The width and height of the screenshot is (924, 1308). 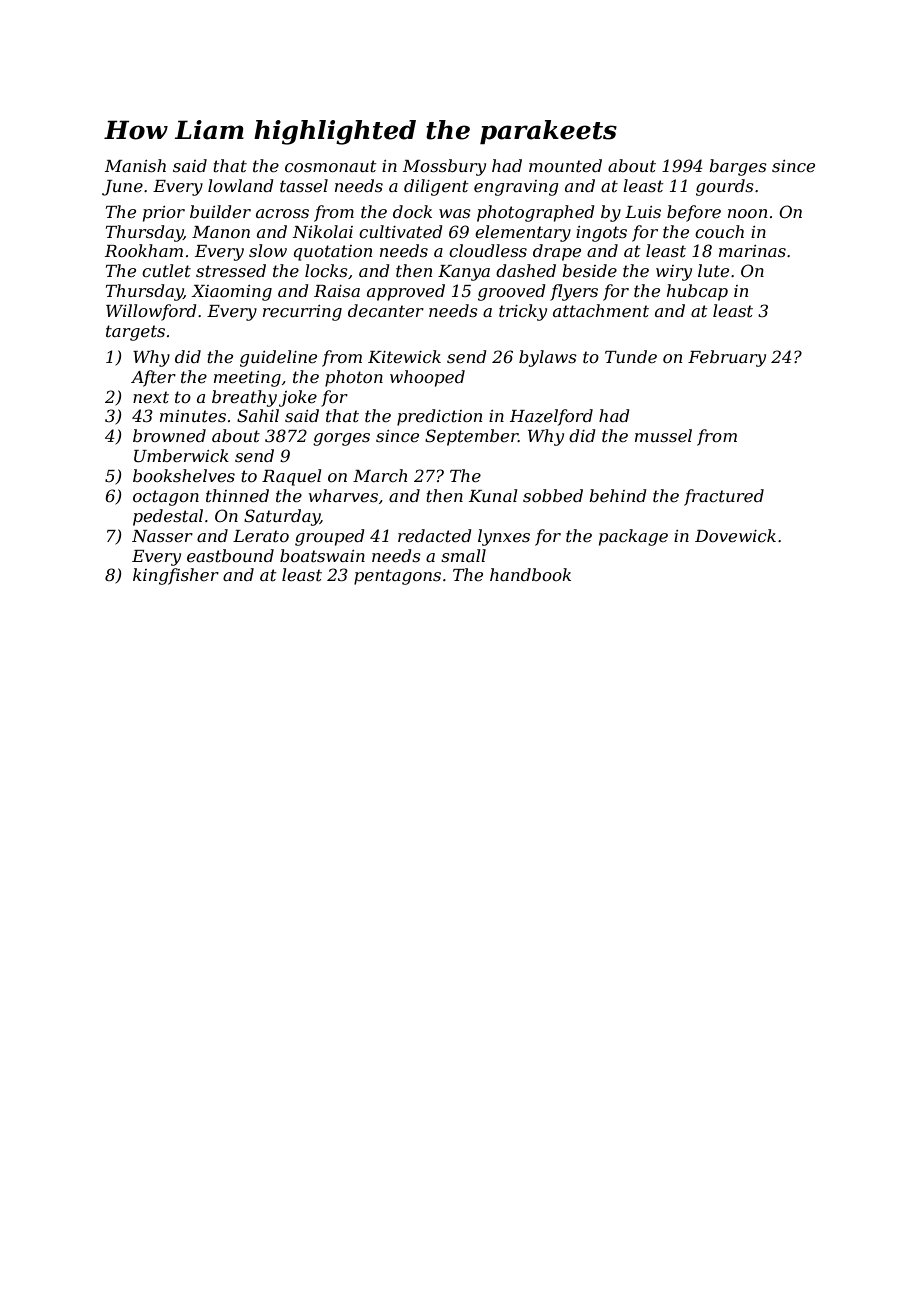 I want to click on bylaws, so click(x=548, y=358).
